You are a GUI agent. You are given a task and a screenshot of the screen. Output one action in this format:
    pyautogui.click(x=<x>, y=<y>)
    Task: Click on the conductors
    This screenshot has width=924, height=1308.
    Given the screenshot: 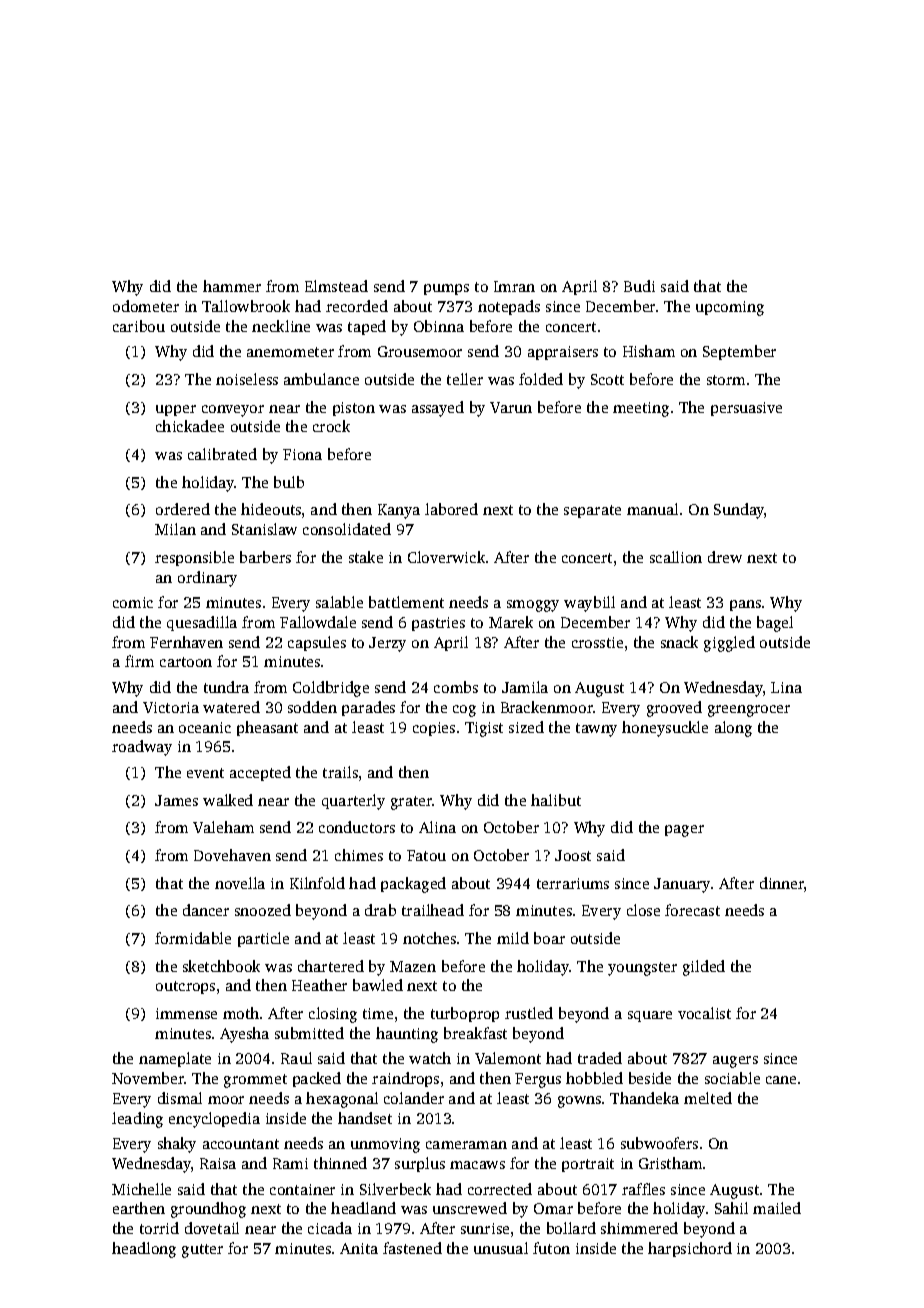 What is the action you would take?
    pyautogui.click(x=357, y=827)
